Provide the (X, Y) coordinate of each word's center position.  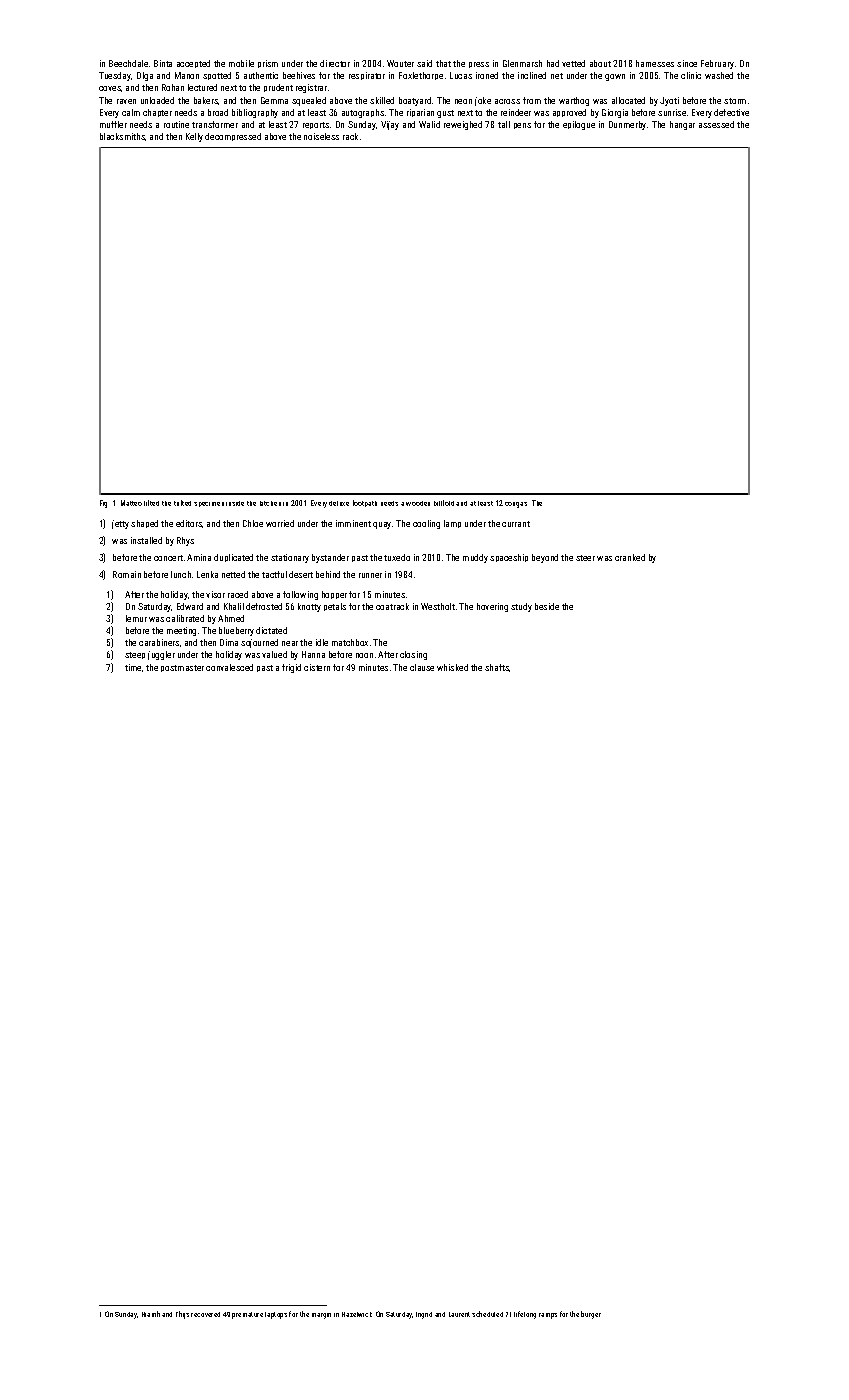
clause (422, 667)
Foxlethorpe (421, 76)
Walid (429, 124)
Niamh (151, 1314)
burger (591, 1315)
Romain (127, 574)
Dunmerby (627, 125)
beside (547, 606)
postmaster (182, 668)
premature (247, 1315)
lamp (452, 524)
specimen (209, 504)
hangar (682, 125)
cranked (630, 557)
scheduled (487, 1314)
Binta (163, 63)
